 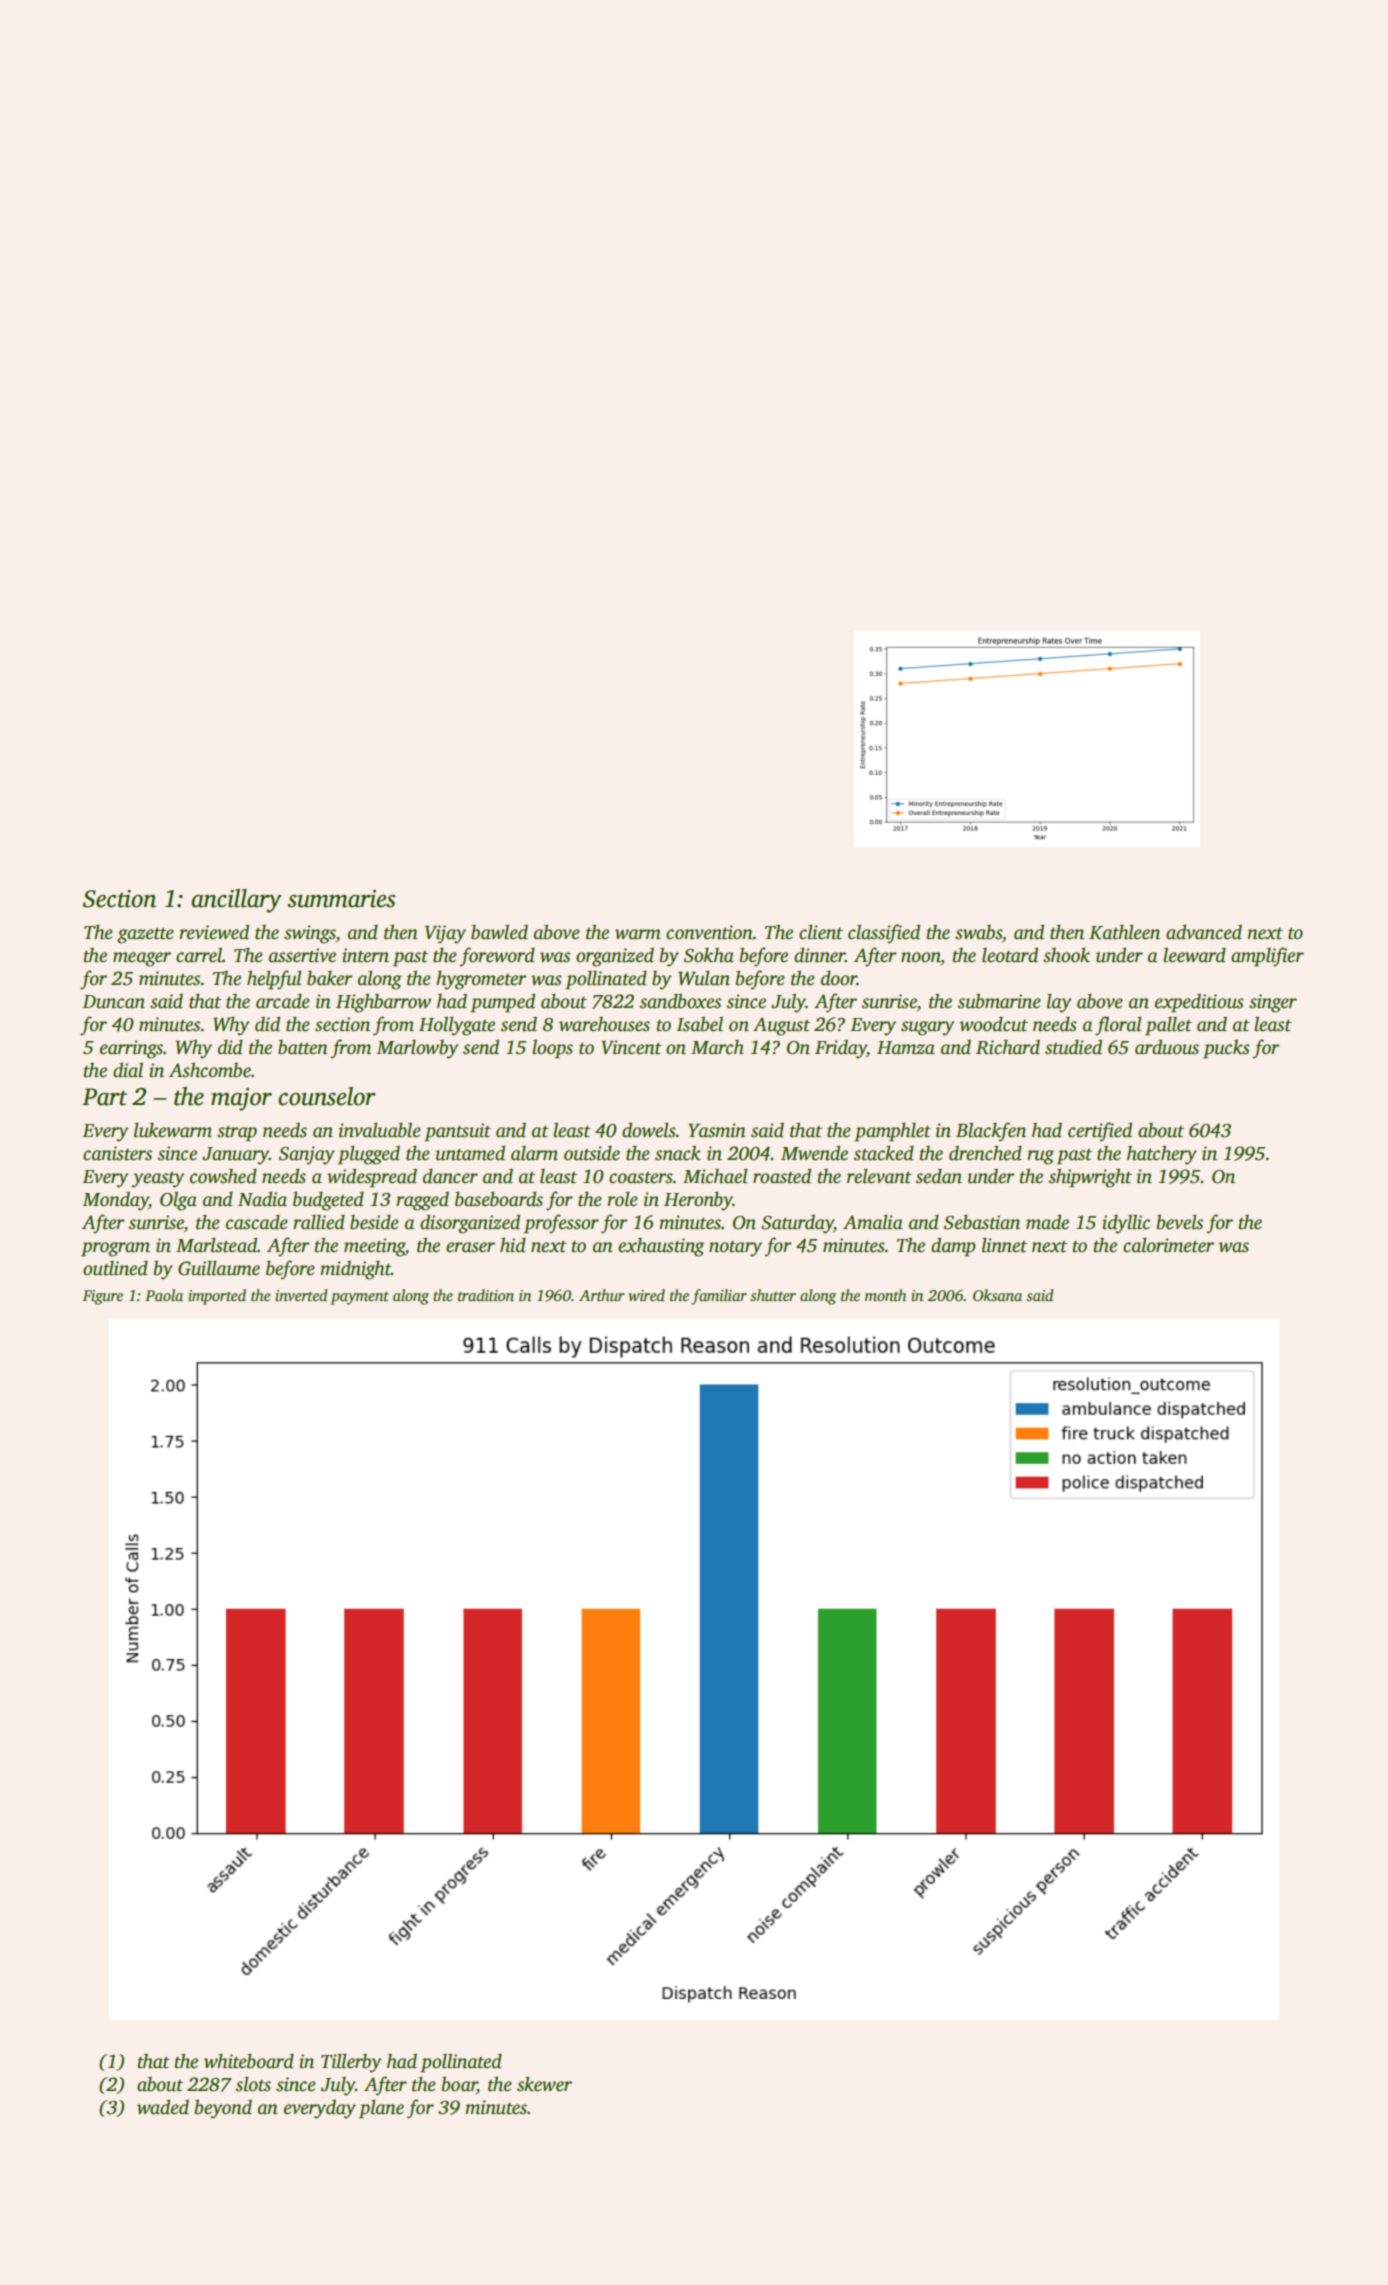 What do you see at coordinates (163, 2107) in the screenshot?
I see `waded` at bounding box center [163, 2107].
